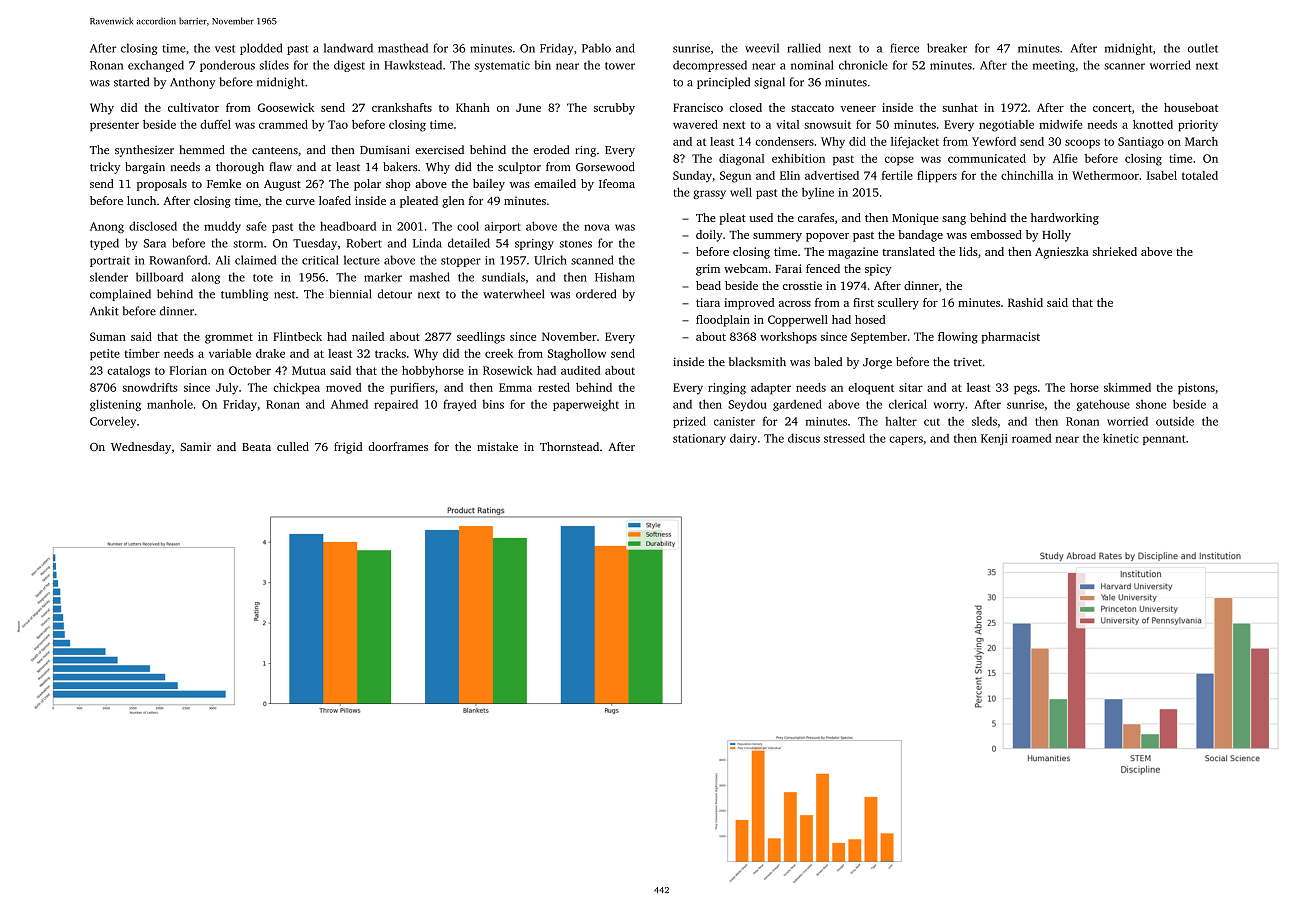 The height and width of the page is (924, 1308). Describe the element at coordinates (1011, 338) in the page. I see `pharmacist` at that location.
